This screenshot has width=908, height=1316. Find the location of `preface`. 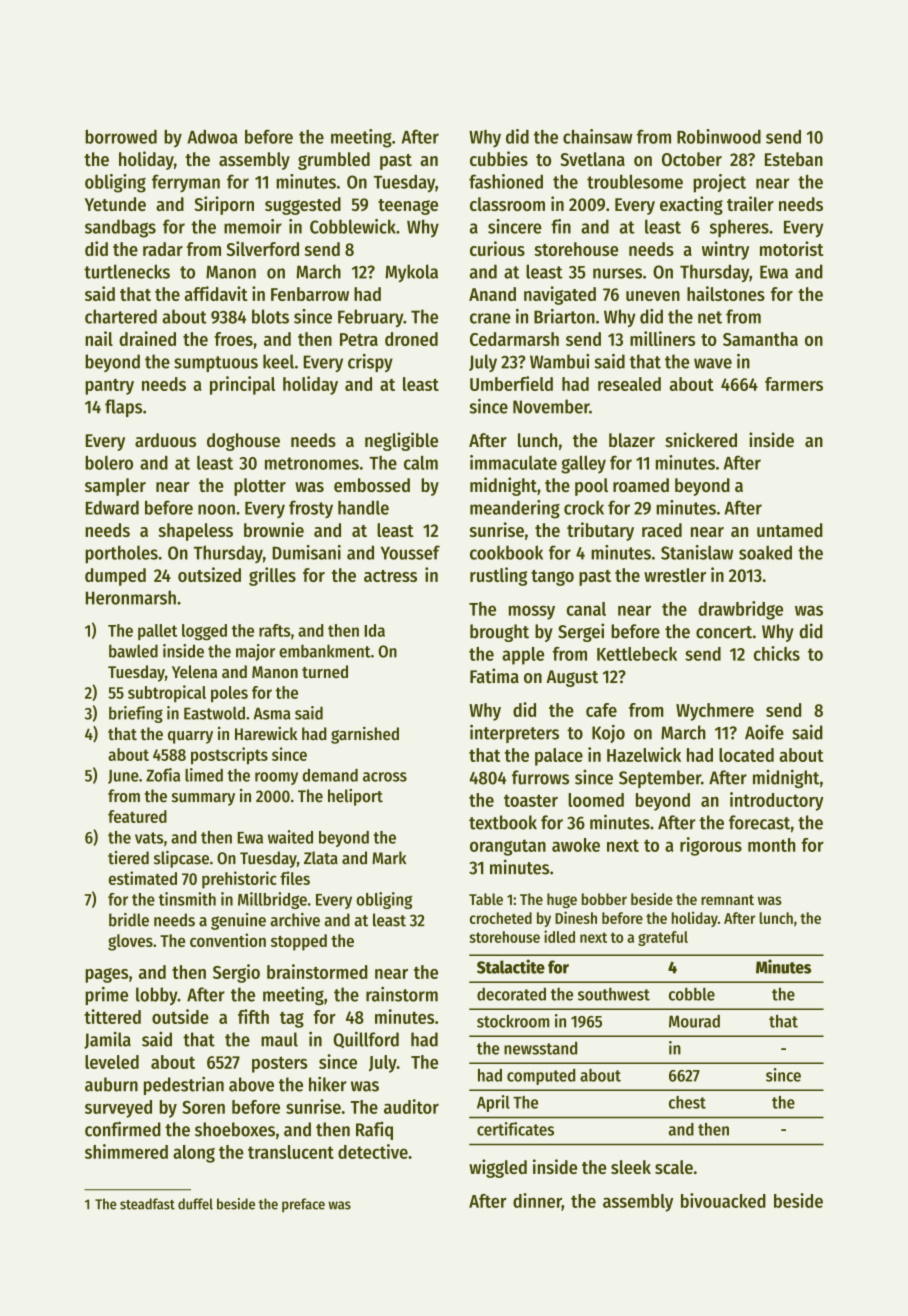

preface is located at coordinates (303, 1205).
